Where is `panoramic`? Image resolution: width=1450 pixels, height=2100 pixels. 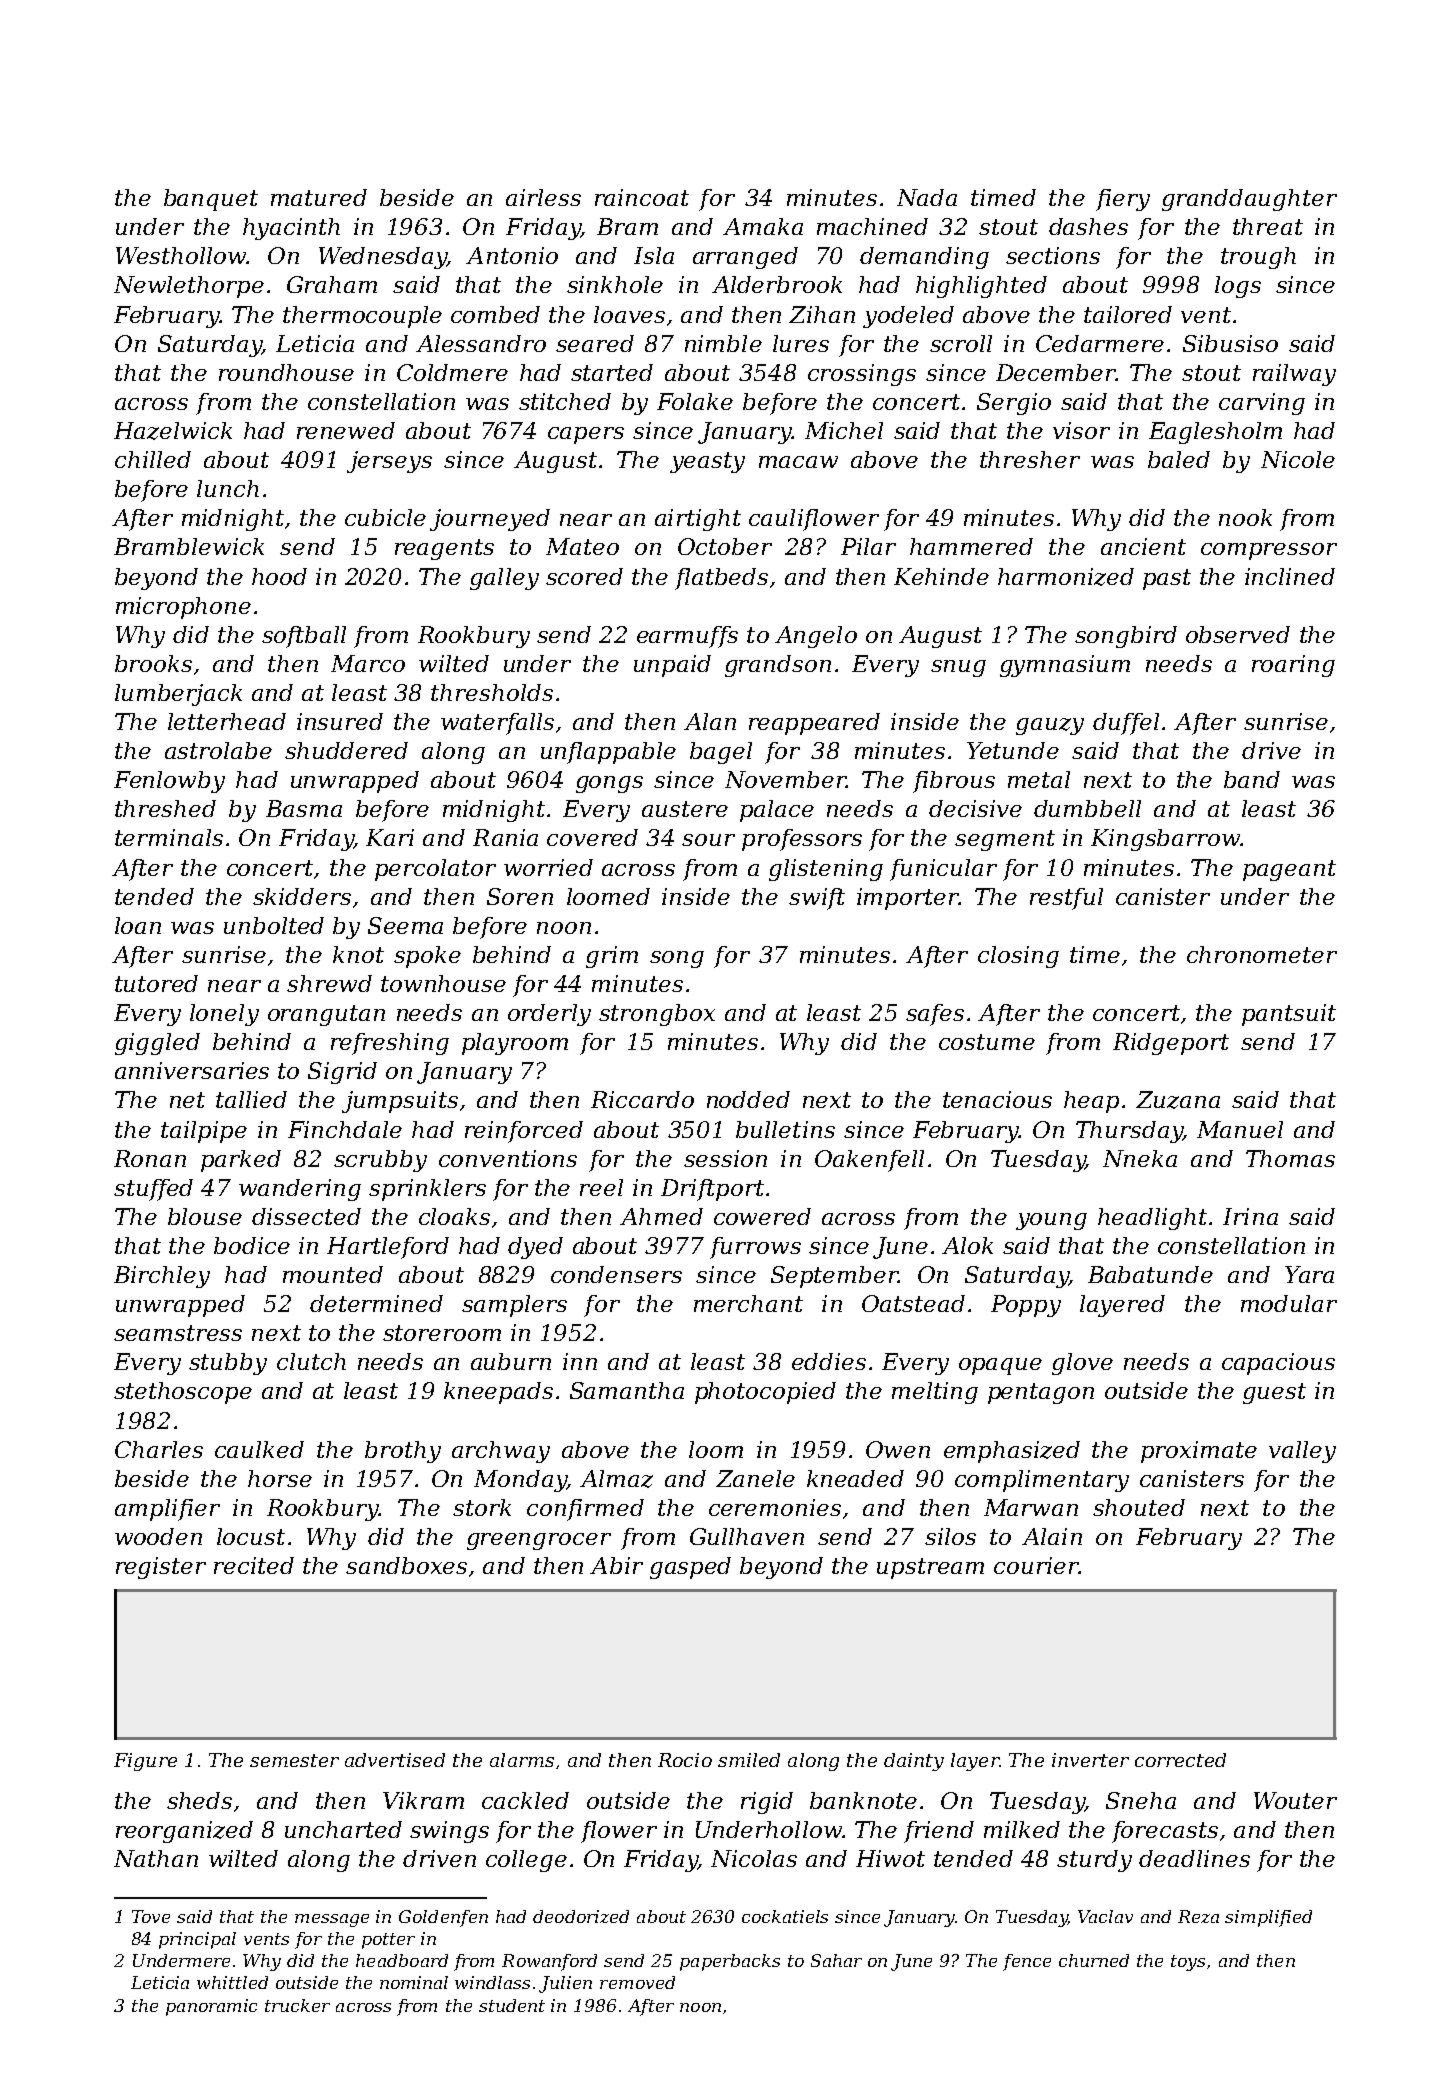 panoramic is located at coordinates (211, 2007).
